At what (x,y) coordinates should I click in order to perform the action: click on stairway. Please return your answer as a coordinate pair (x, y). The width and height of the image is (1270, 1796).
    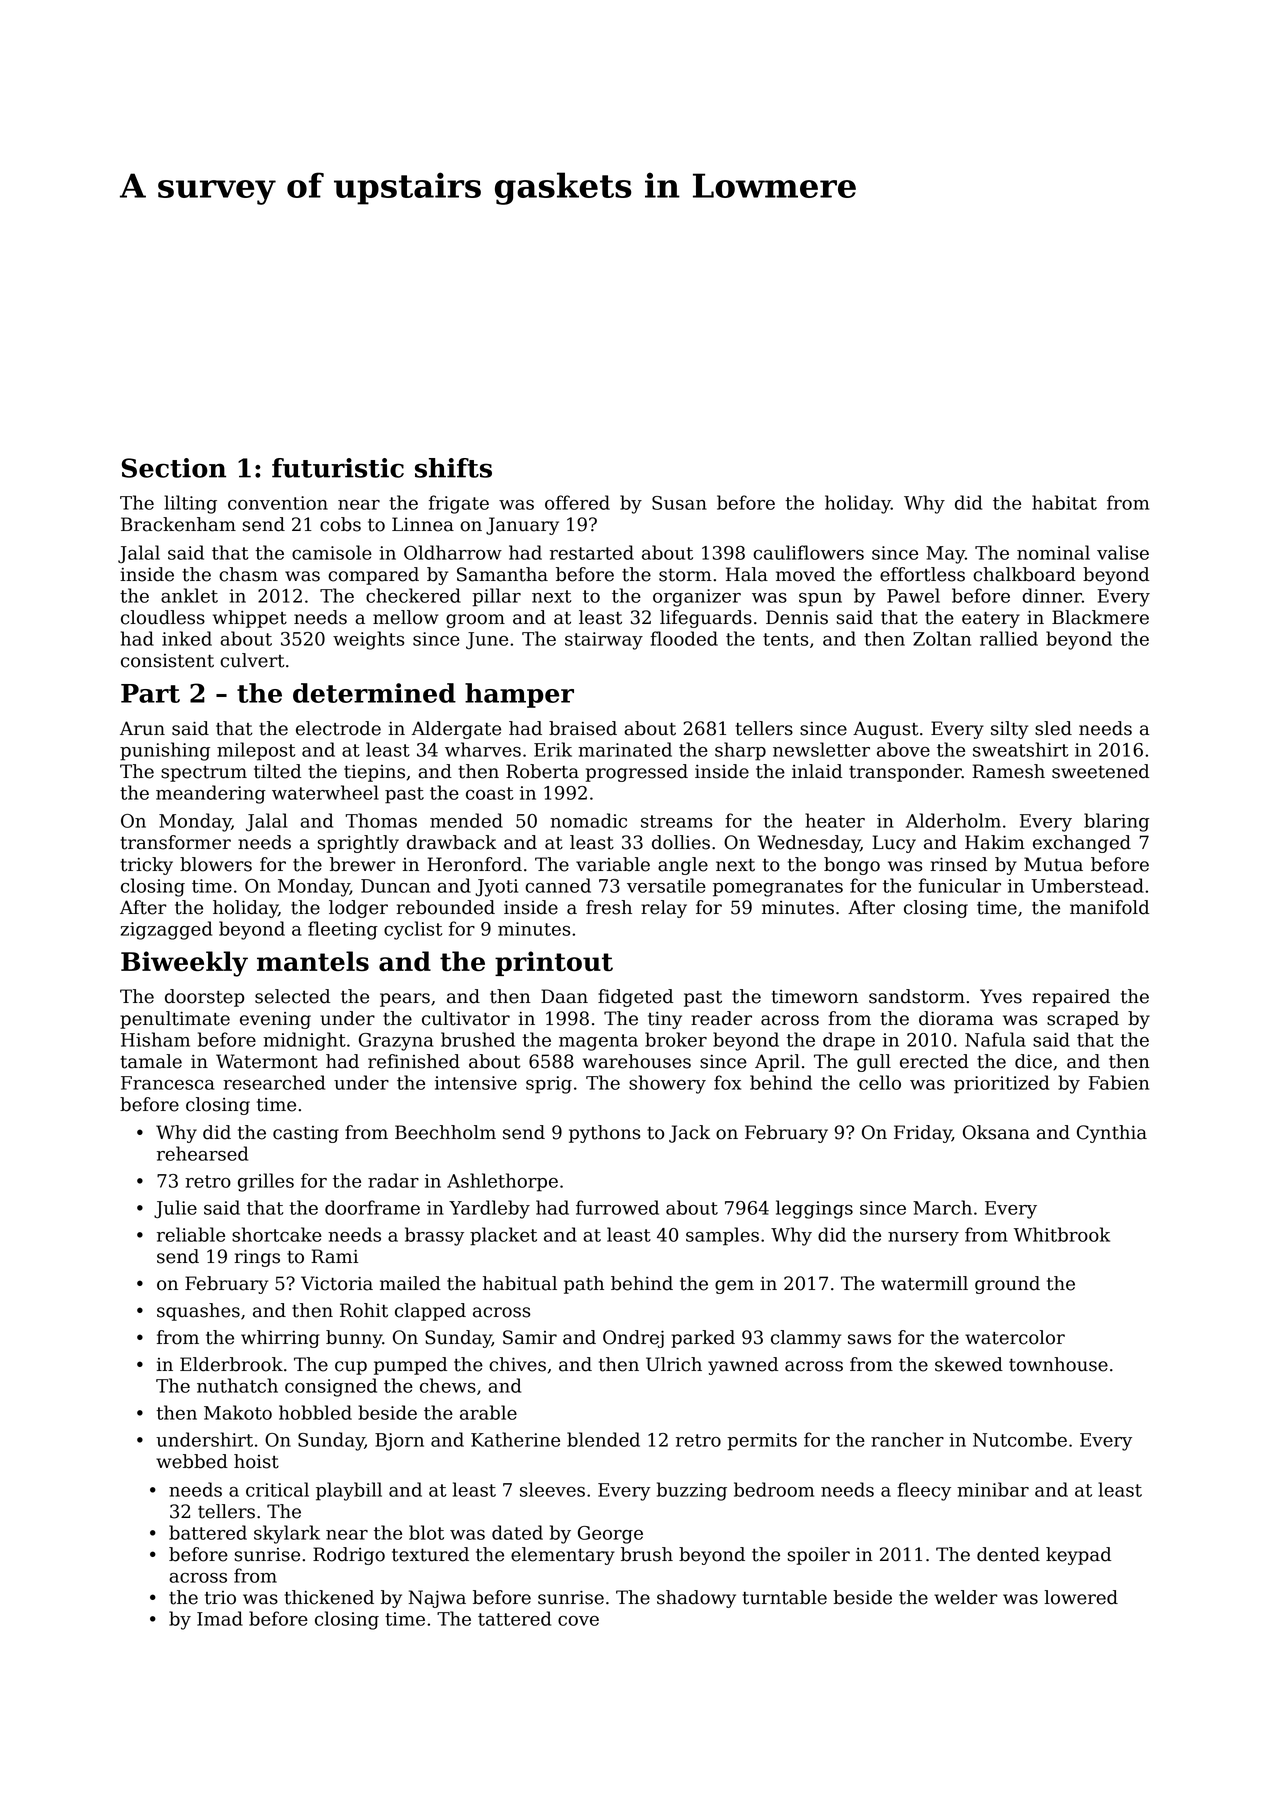
    Looking at the image, I should click on (604, 641).
